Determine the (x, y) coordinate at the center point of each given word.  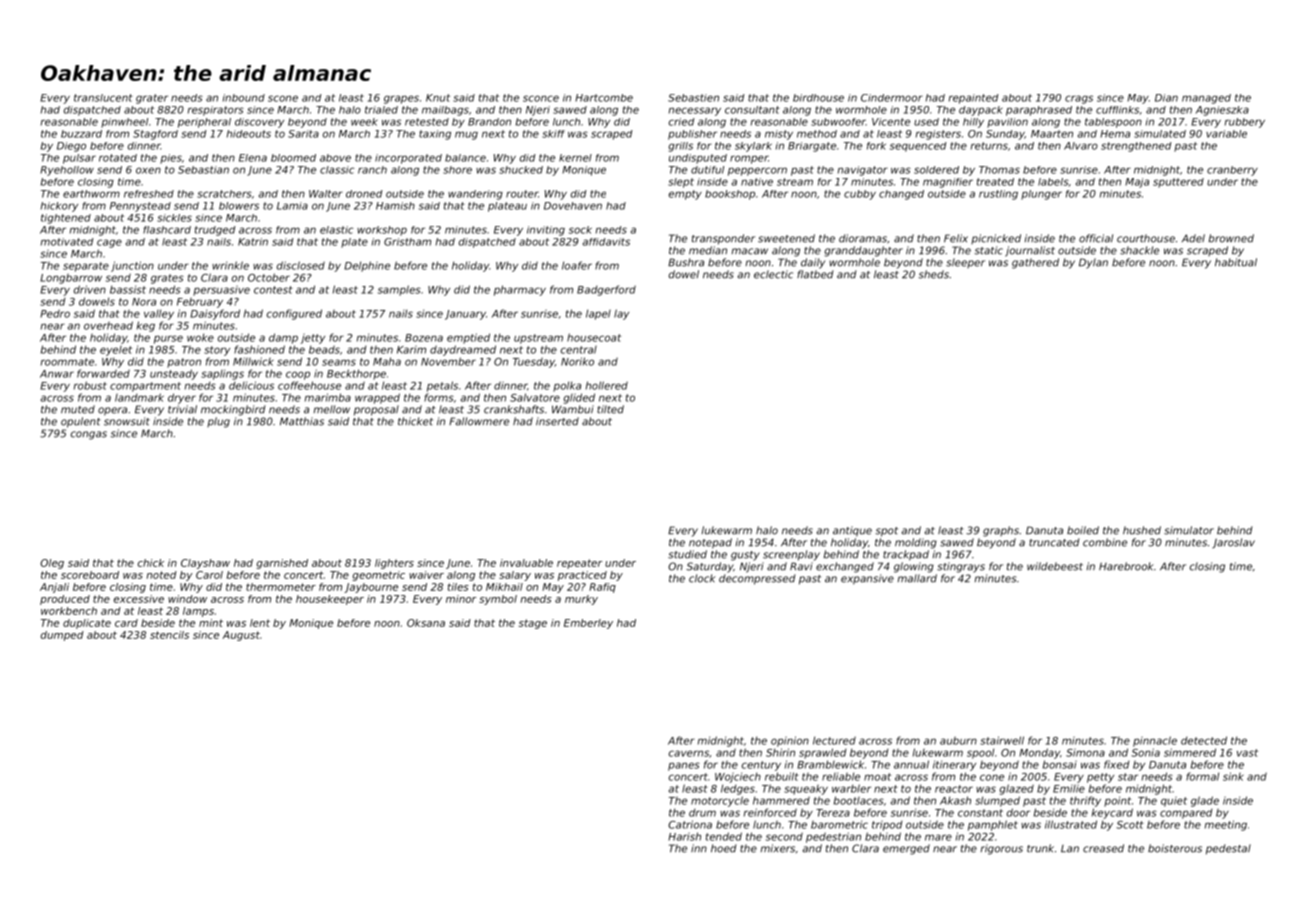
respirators (216, 111)
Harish (684, 836)
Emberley (588, 624)
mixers (778, 848)
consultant (752, 110)
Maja (1137, 183)
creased (1103, 848)
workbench (69, 611)
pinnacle (1155, 741)
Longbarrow (71, 279)
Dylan (1093, 263)
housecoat (594, 337)
